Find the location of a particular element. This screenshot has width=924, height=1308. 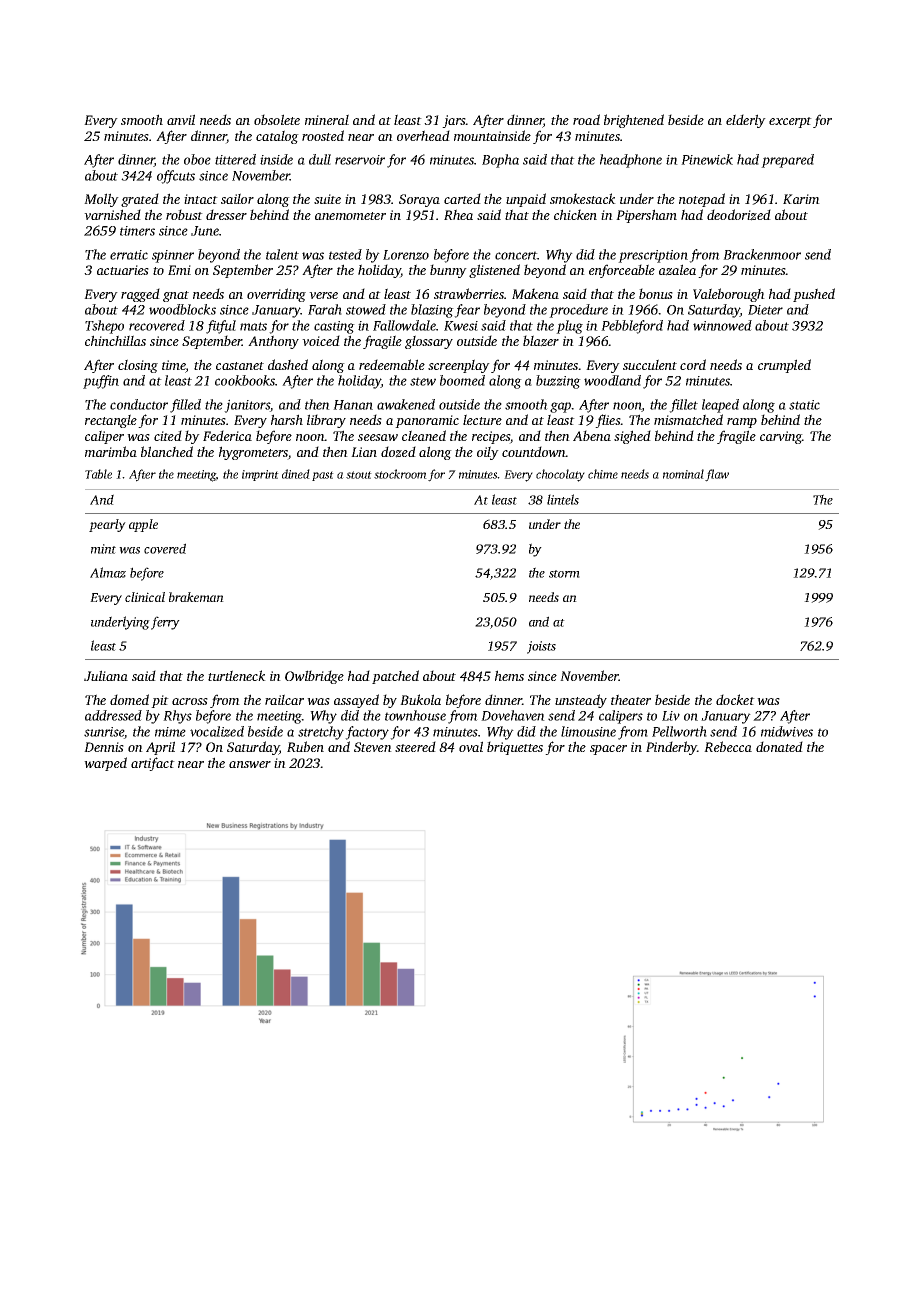

storm is located at coordinates (564, 574).
